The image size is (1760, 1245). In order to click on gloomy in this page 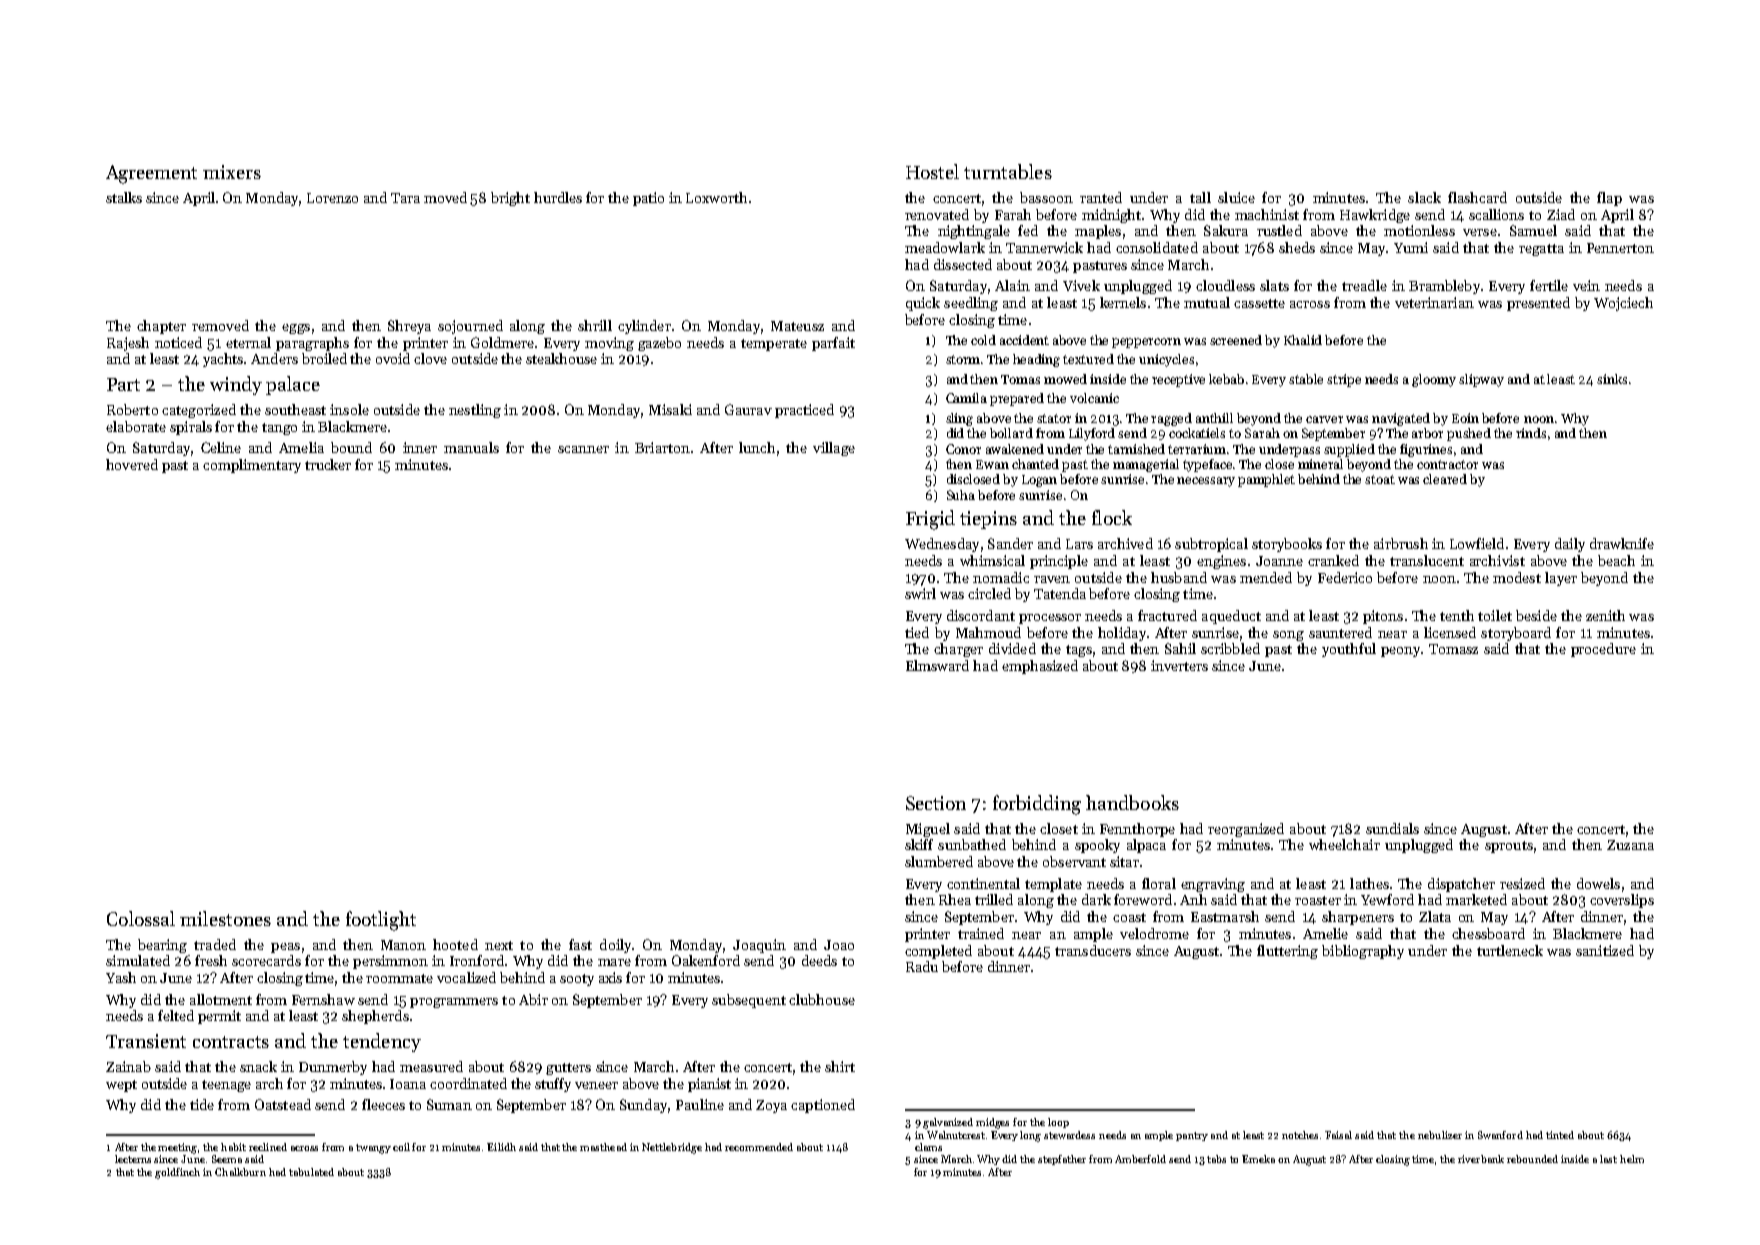, I will do `click(1434, 380)`.
